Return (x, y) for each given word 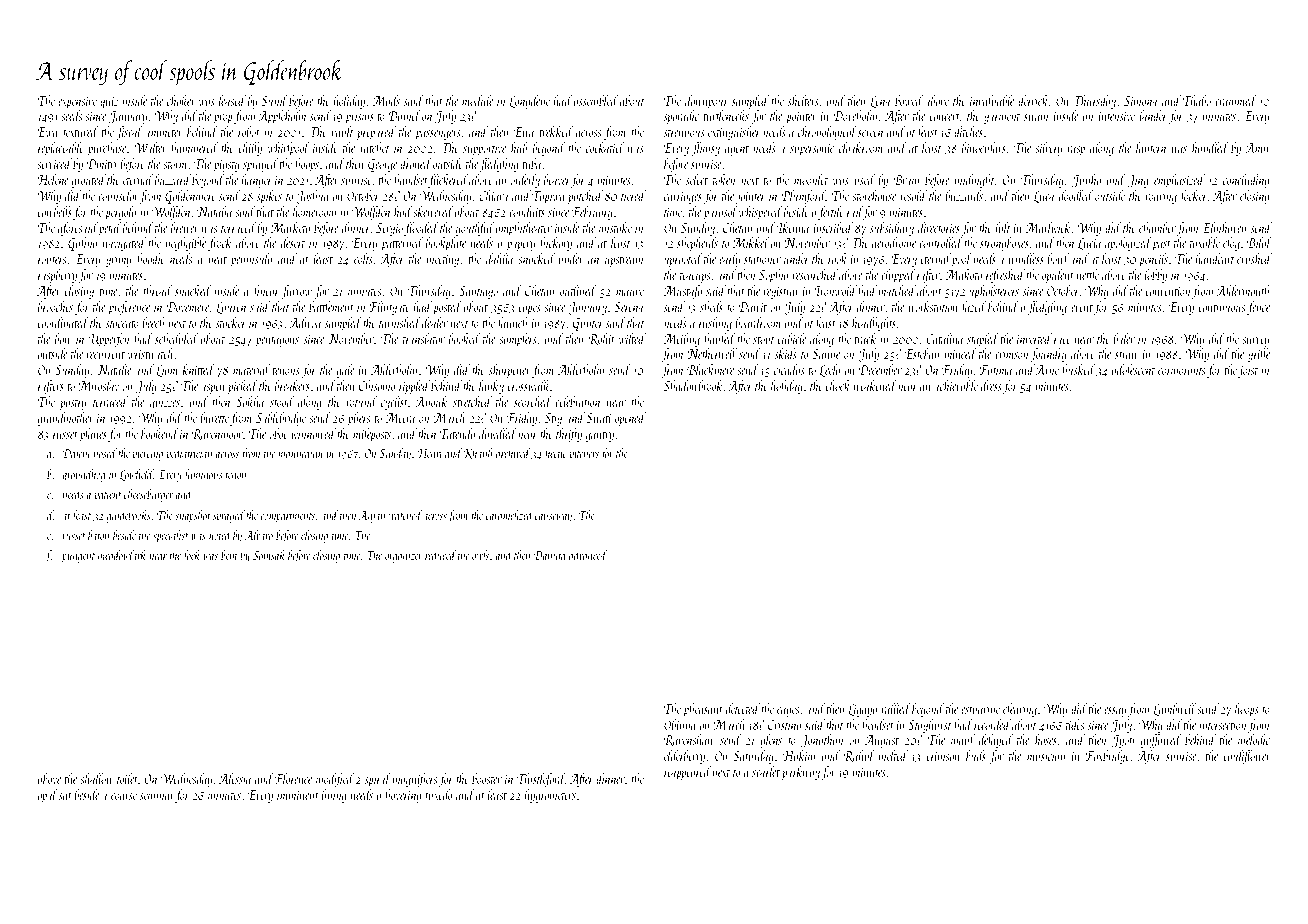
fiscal (129, 133)
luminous (203, 474)
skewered (433, 211)
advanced (588, 555)
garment (1002, 118)
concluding (1246, 181)
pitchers (584, 454)
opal (48, 796)
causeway (553, 518)
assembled (596, 100)
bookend (160, 433)
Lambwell (1174, 710)
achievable (956, 385)
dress (991, 385)
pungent (78, 558)
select (697, 179)
